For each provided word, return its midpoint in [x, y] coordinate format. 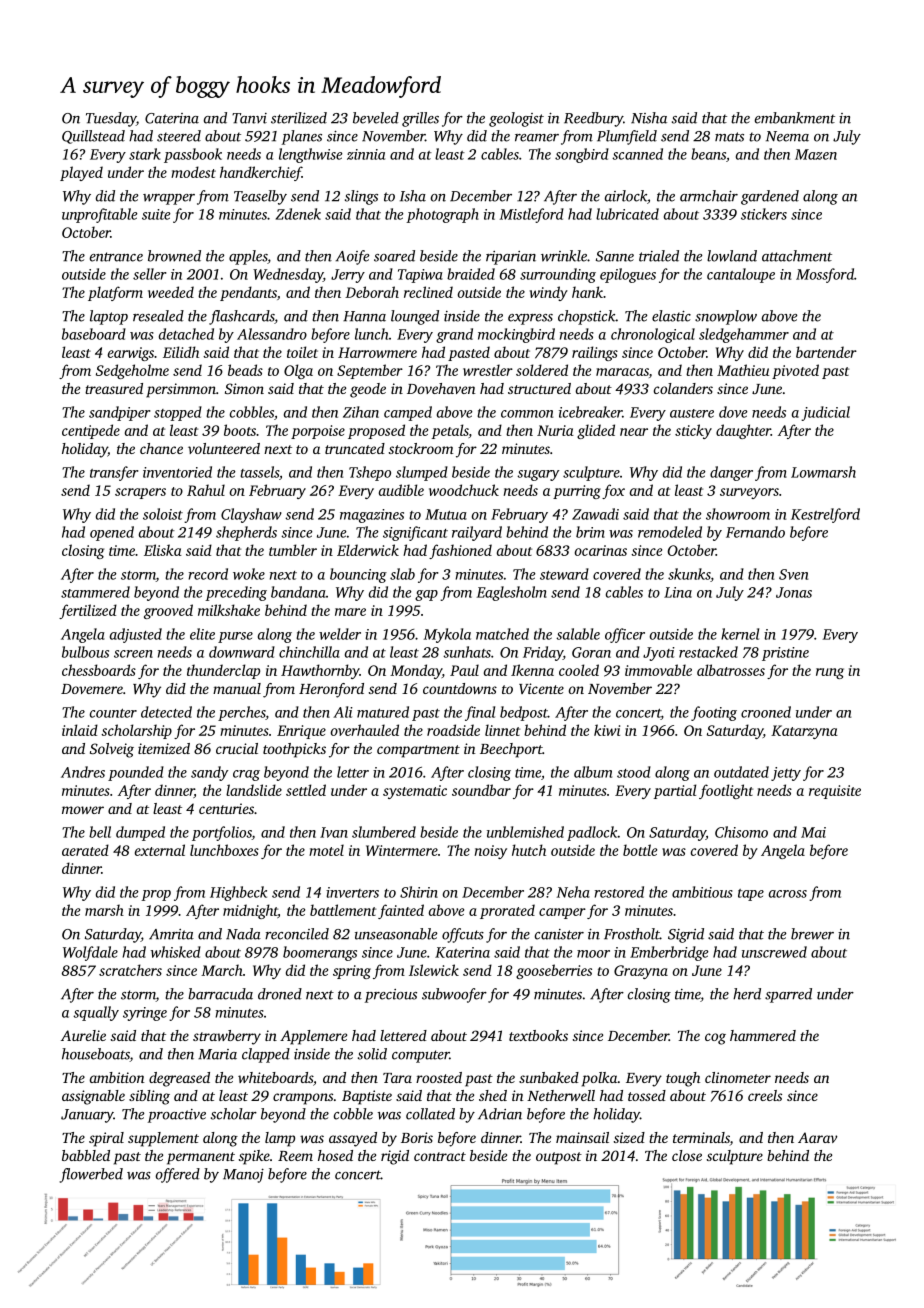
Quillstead [93, 137]
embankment [795, 118]
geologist [516, 119]
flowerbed [91, 1175]
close [687, 1155]
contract [440, 1156]
